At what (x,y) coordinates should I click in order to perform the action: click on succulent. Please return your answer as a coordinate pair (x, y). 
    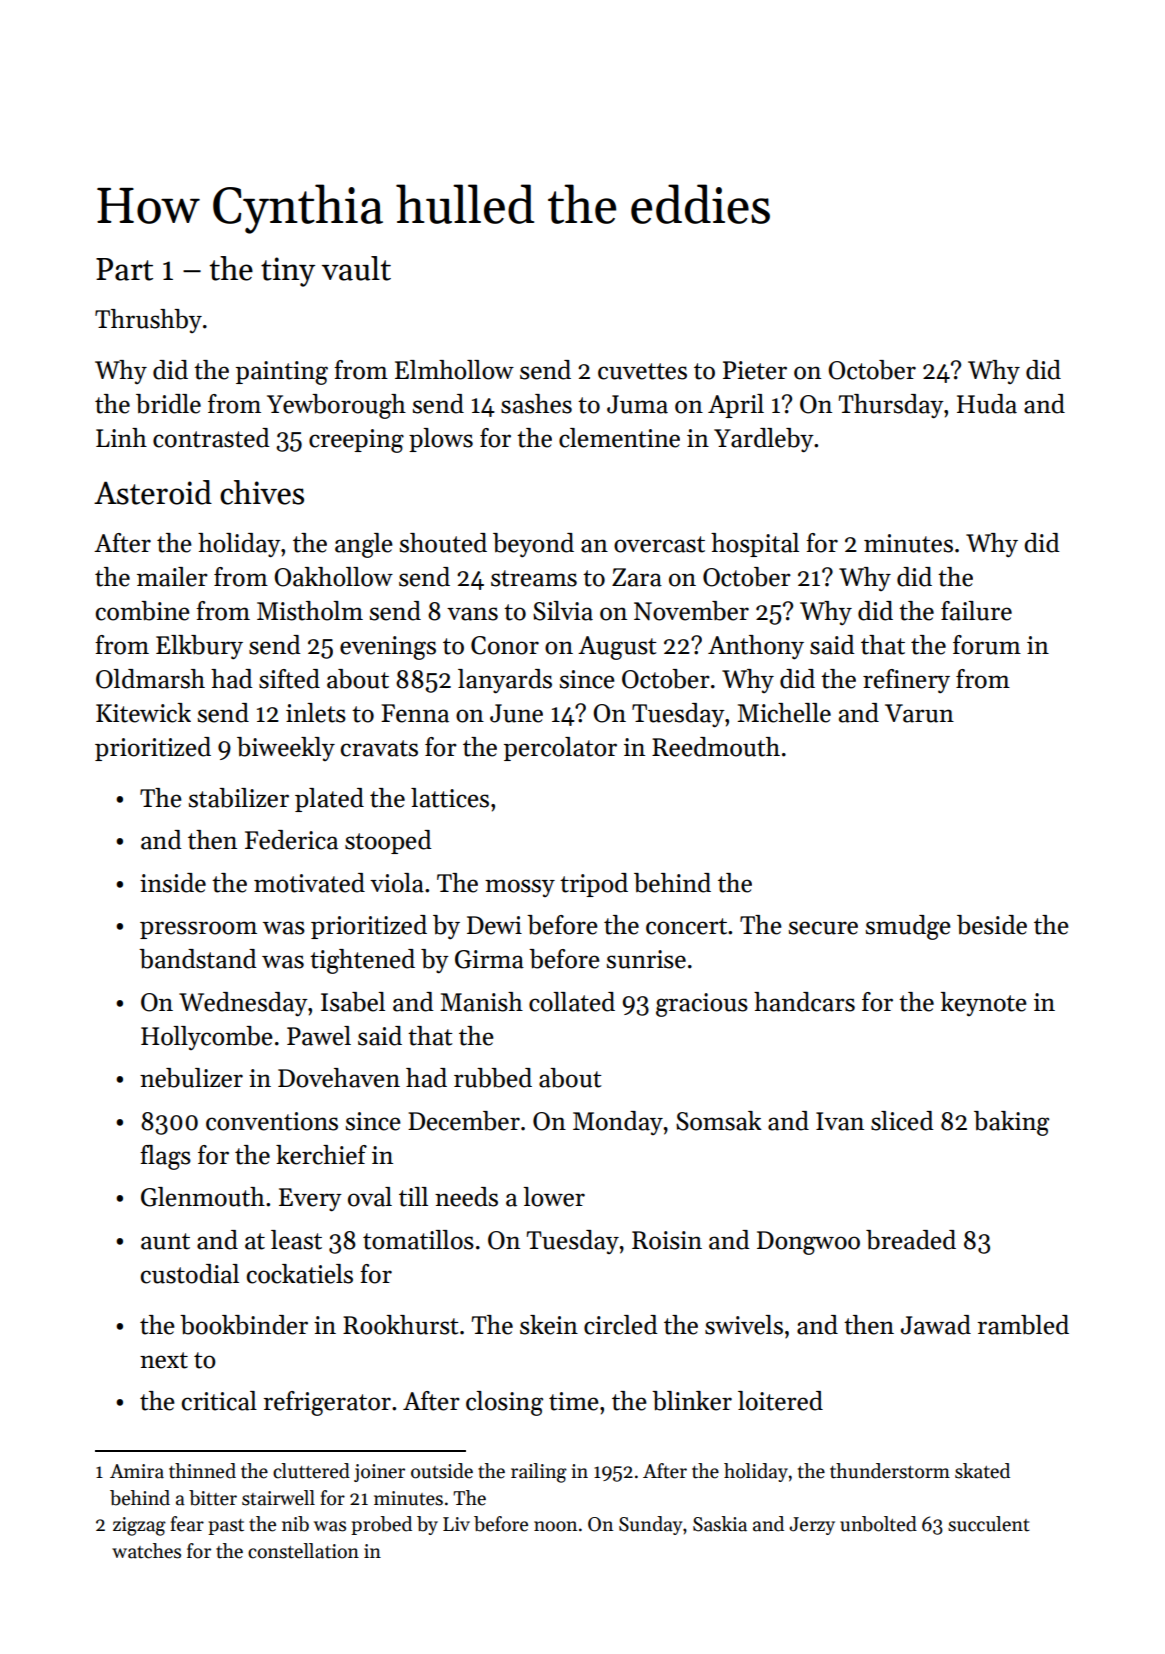
    Looking at the image, I should click on (989, 1524).
